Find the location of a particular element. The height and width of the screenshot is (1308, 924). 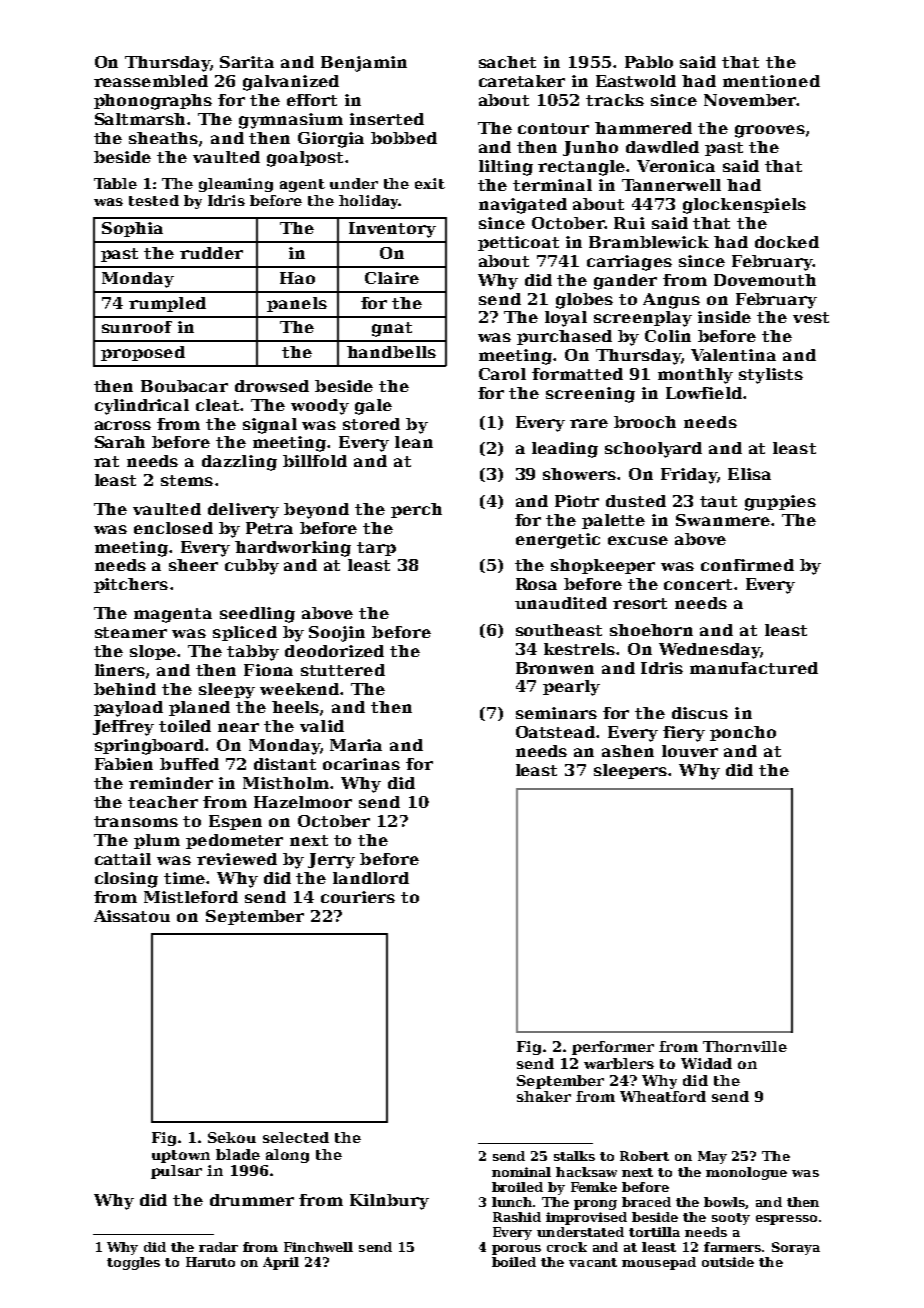

Sekou is located at coordinates (232, 1137).
